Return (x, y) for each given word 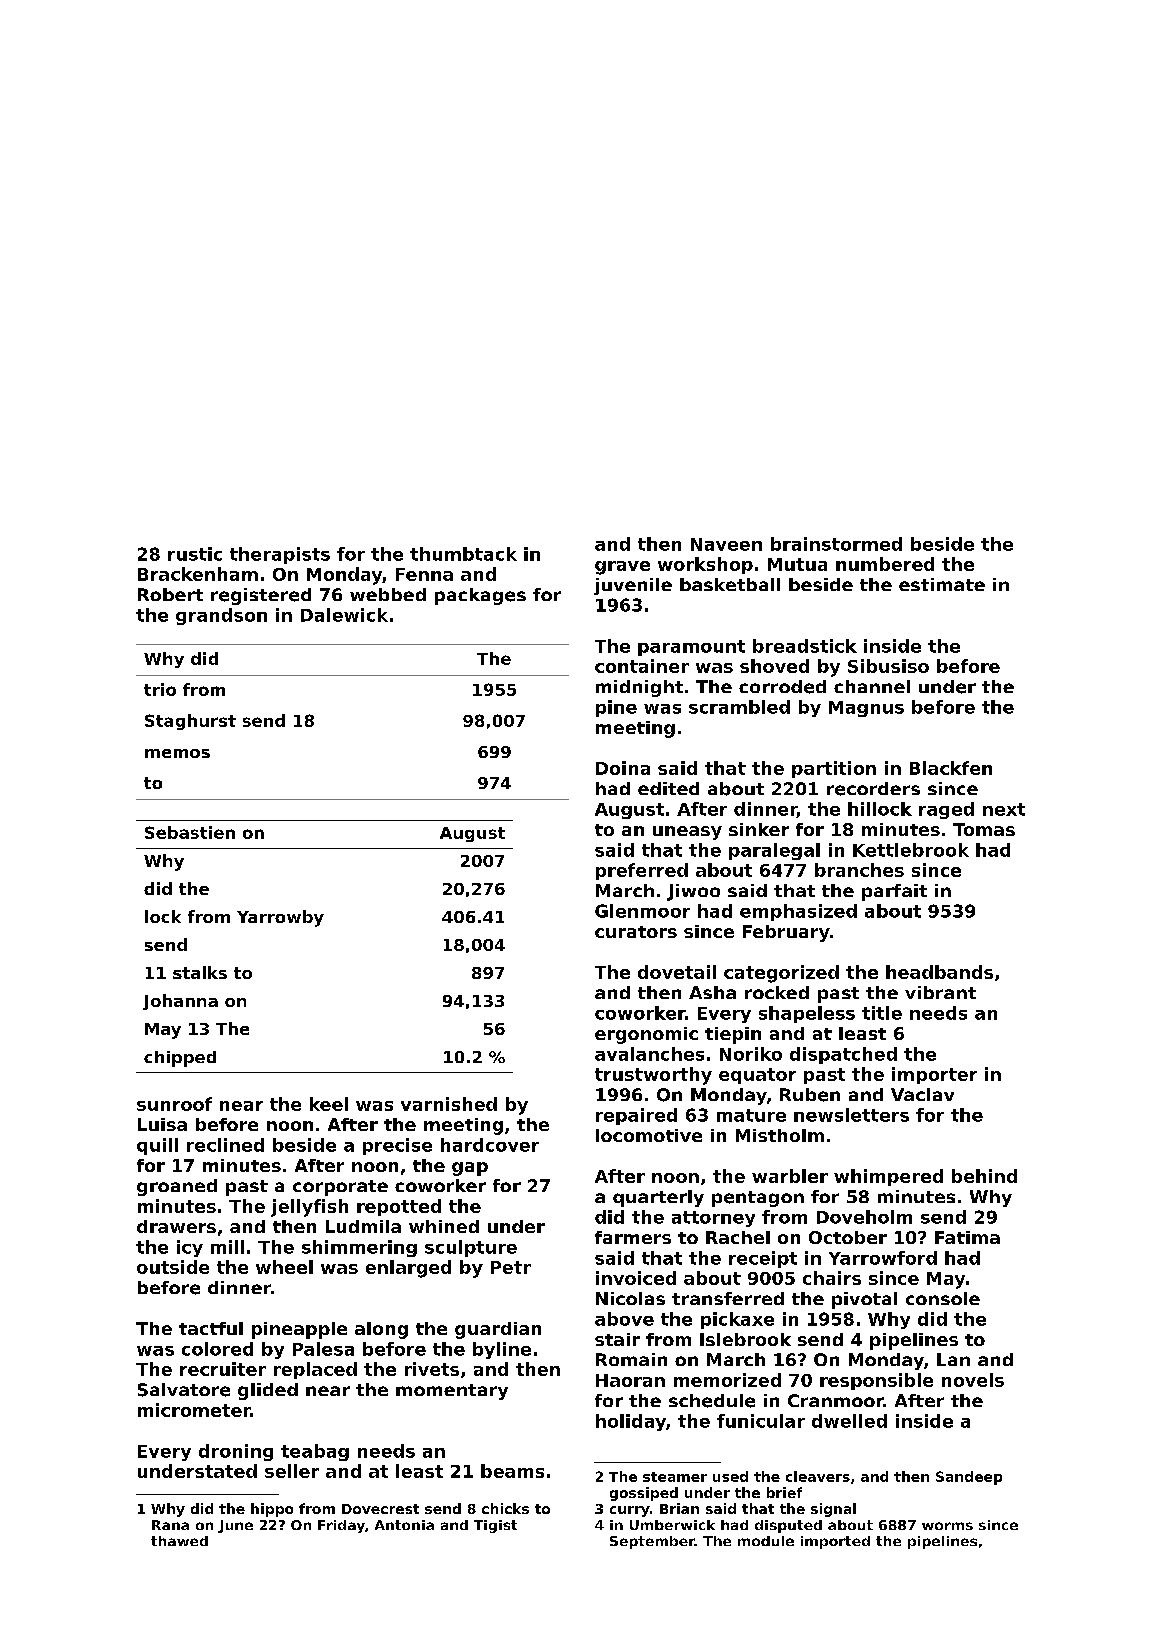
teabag (315, 1452)
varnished (449, 1104)
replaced (315, 1370)
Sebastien (190, 832)
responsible (876, 1381)
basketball (730, 584)
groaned (177, 1187)
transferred (728, 1298)
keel (329, 1104)
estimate (942, 584)
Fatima (967, 1237)
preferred (642, 871)
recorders (873, 789)
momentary (452, 1392)
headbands (939, 972)
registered (261, 596)
